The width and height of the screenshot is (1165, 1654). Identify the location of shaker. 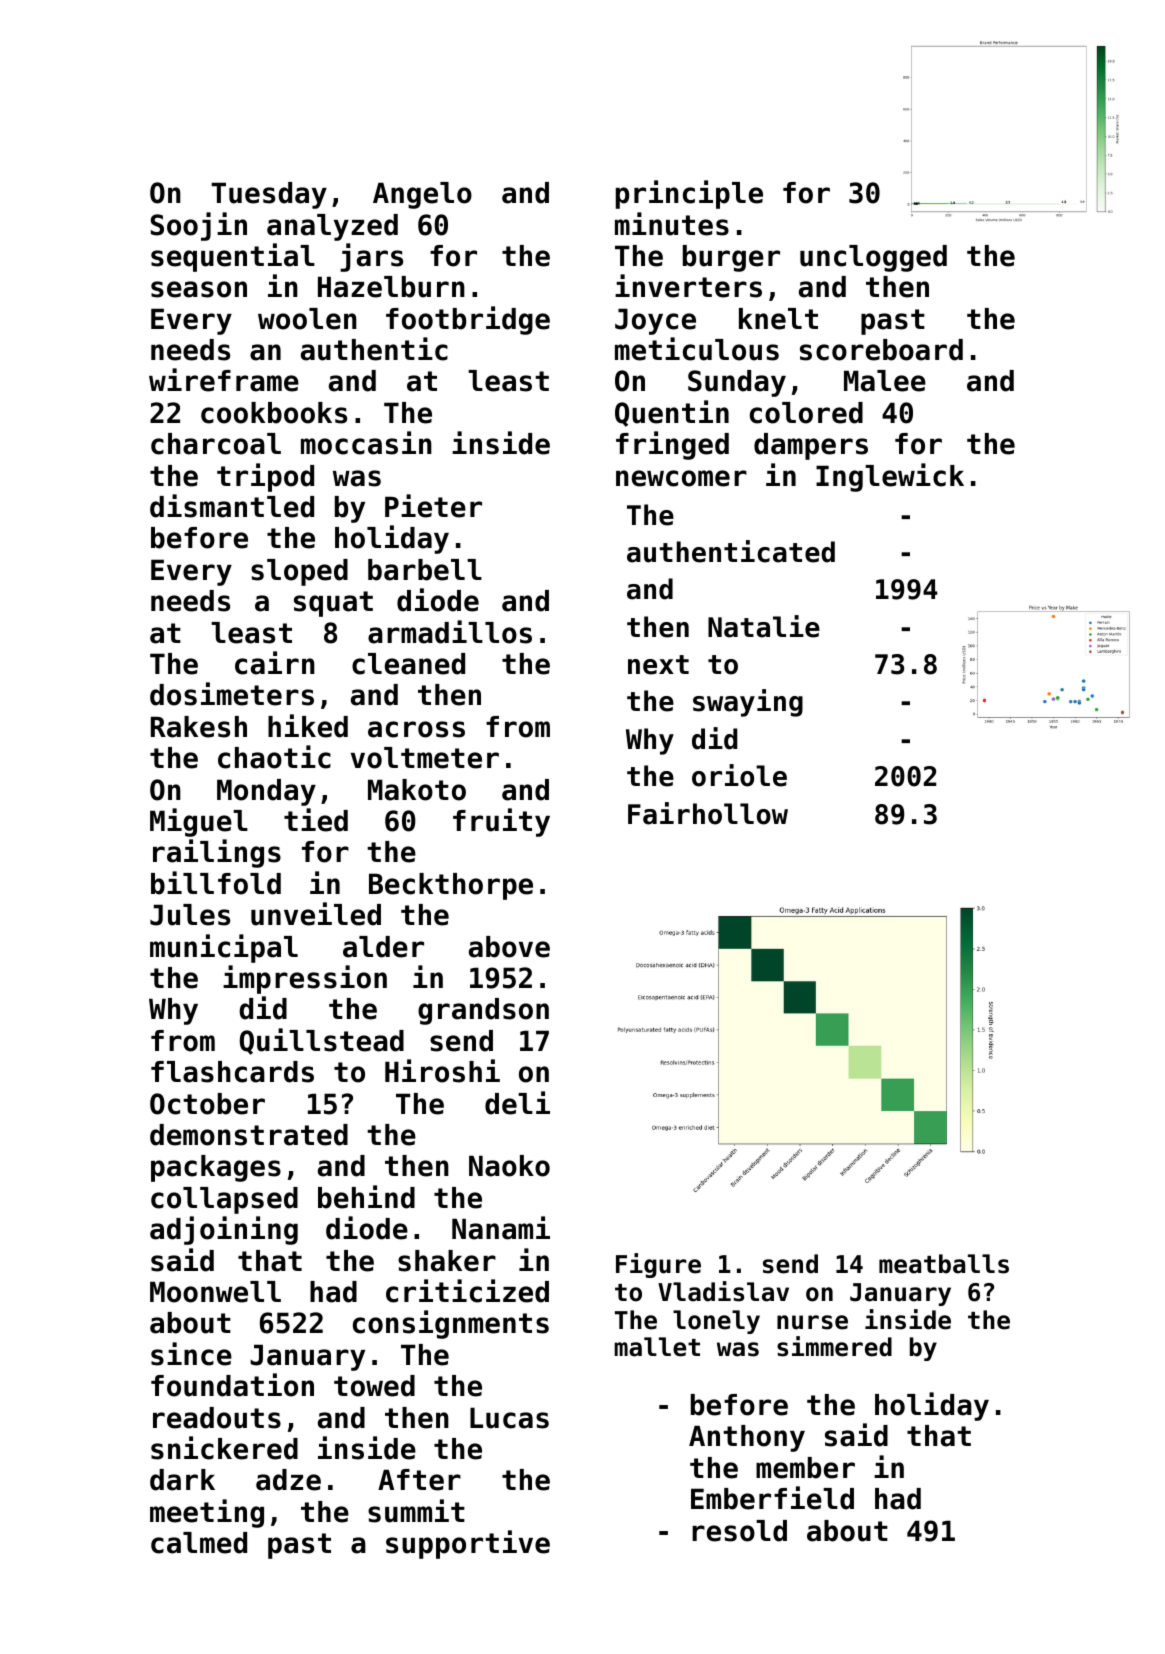
(447, 1261).
